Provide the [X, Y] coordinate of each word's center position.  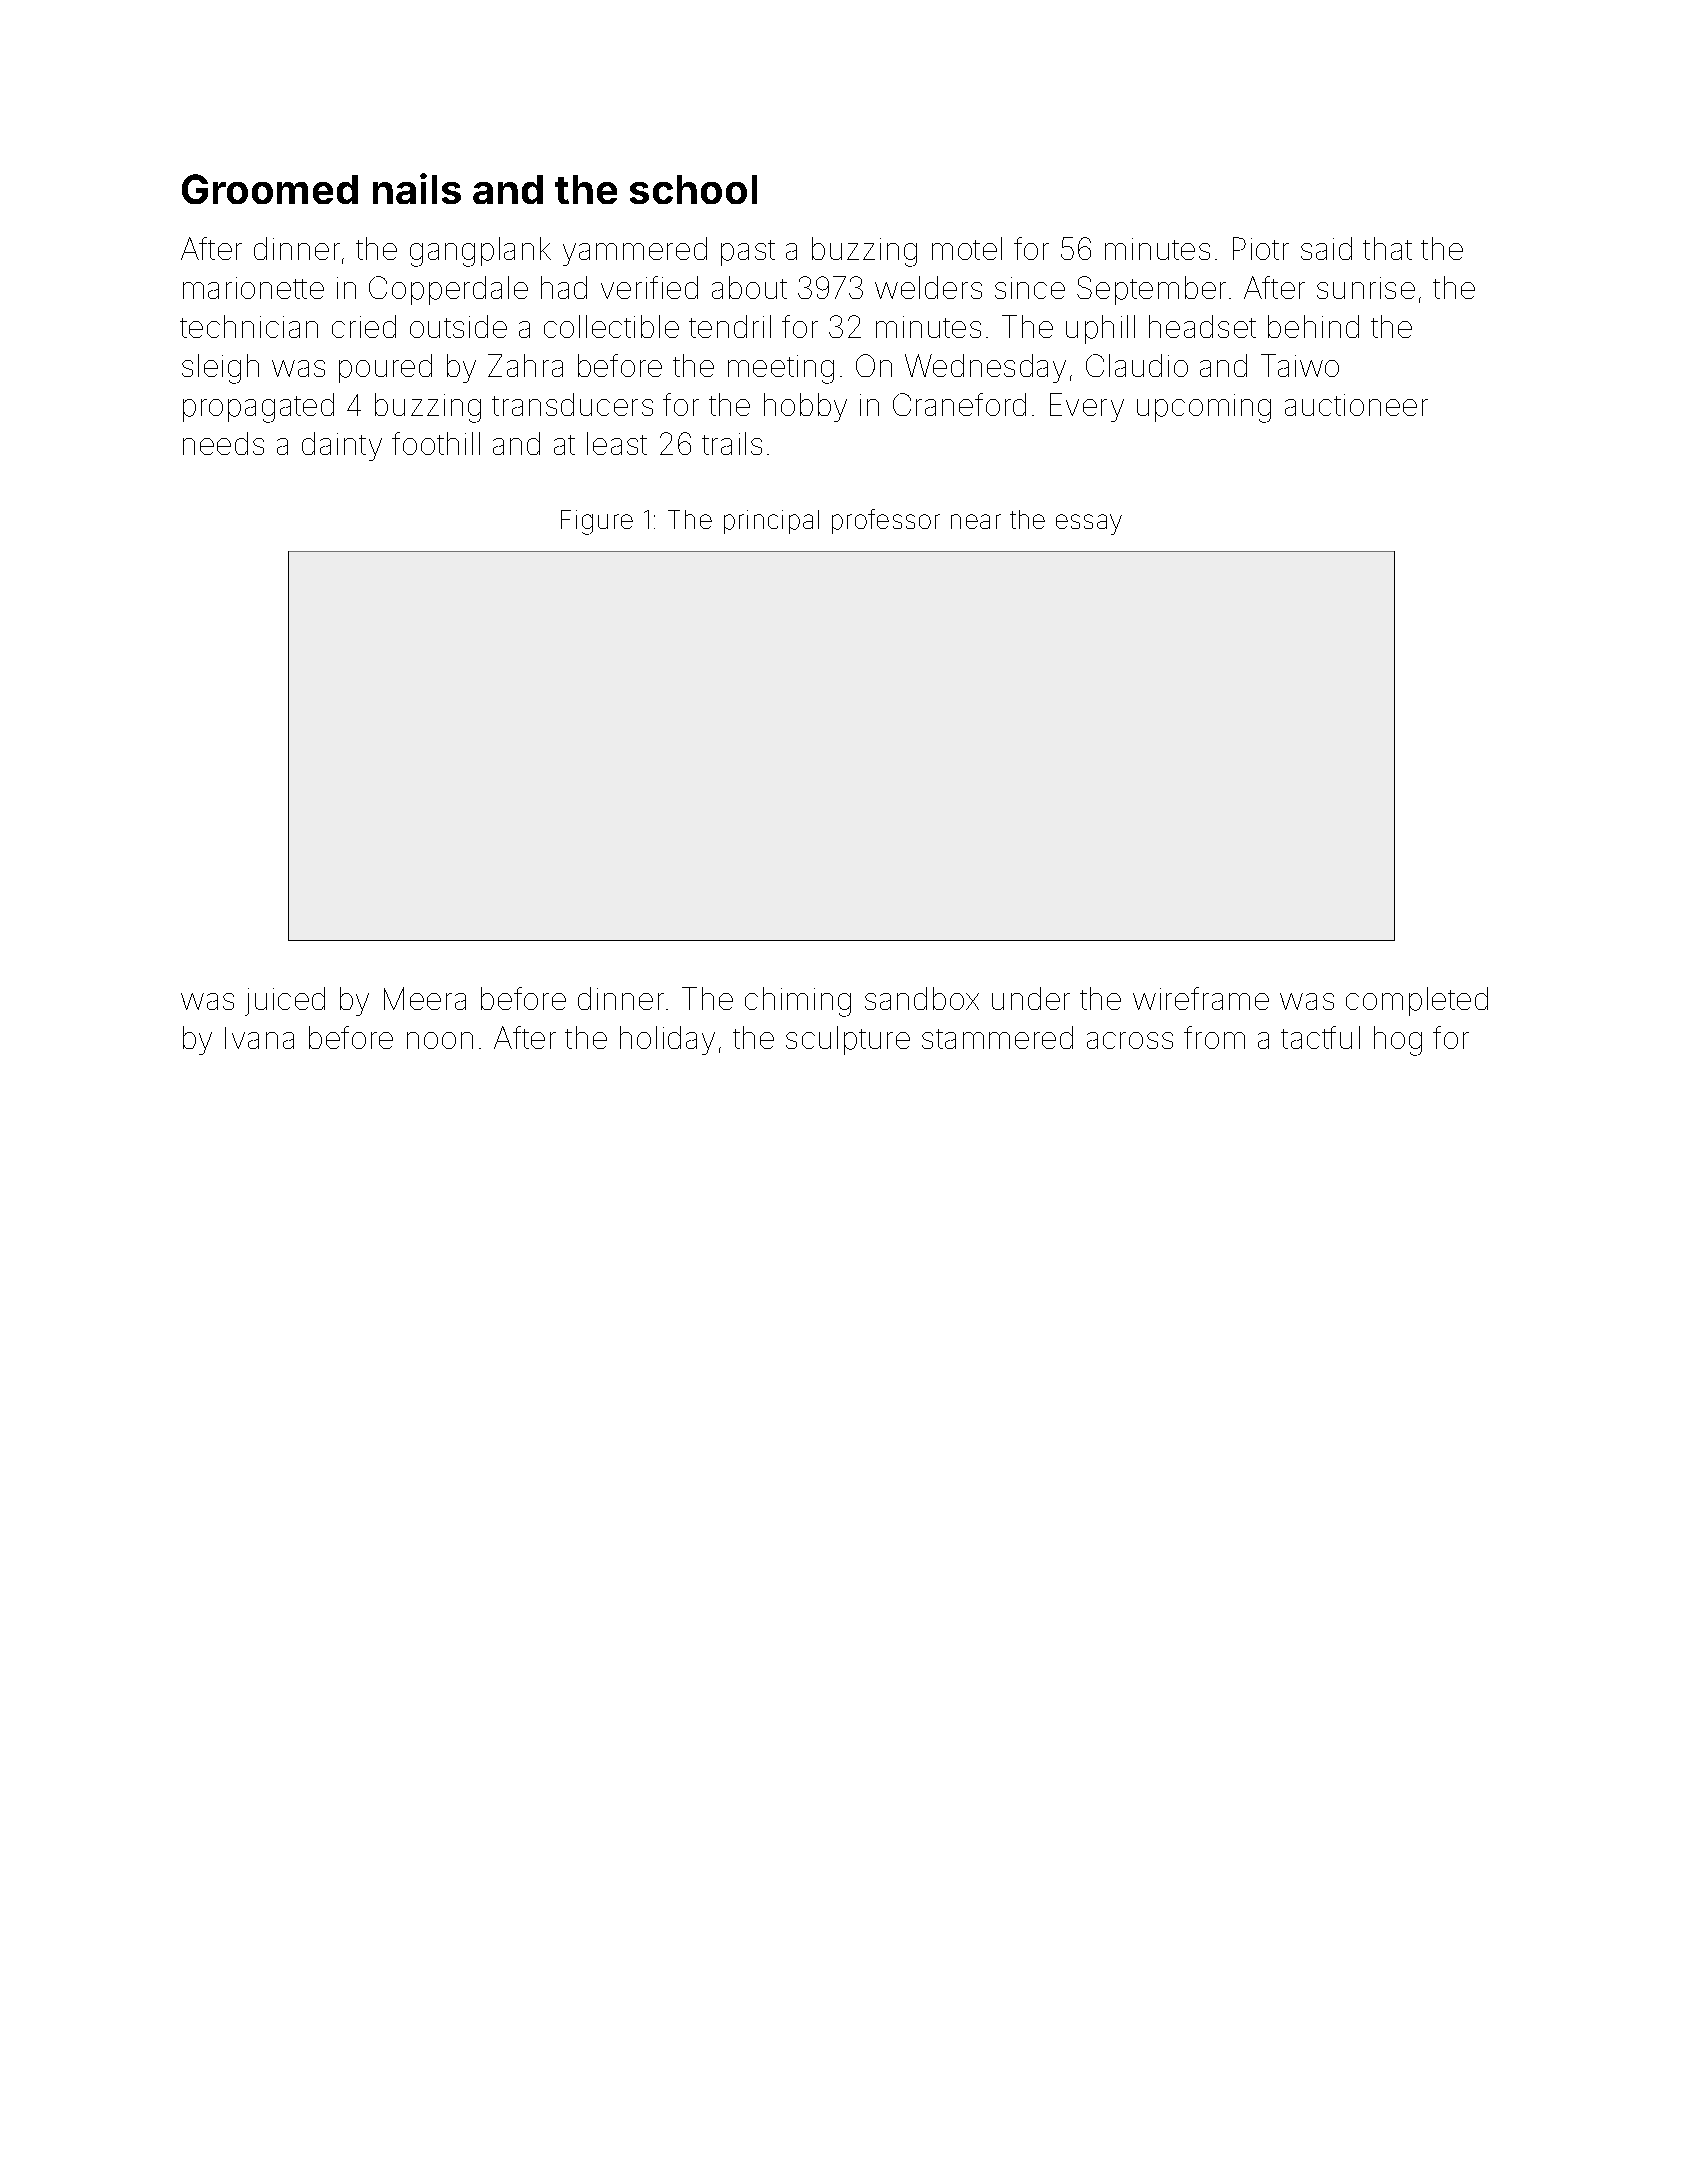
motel [967, 248]
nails [417, 188]
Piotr [1261, 248]
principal [771, 522]
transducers [572, 404]
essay [1089, 524]
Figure [597, 522]
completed [1417, 1001]
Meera [425, 998]
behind [1313, 326]
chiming [798, 1002]
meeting [781, 369]
